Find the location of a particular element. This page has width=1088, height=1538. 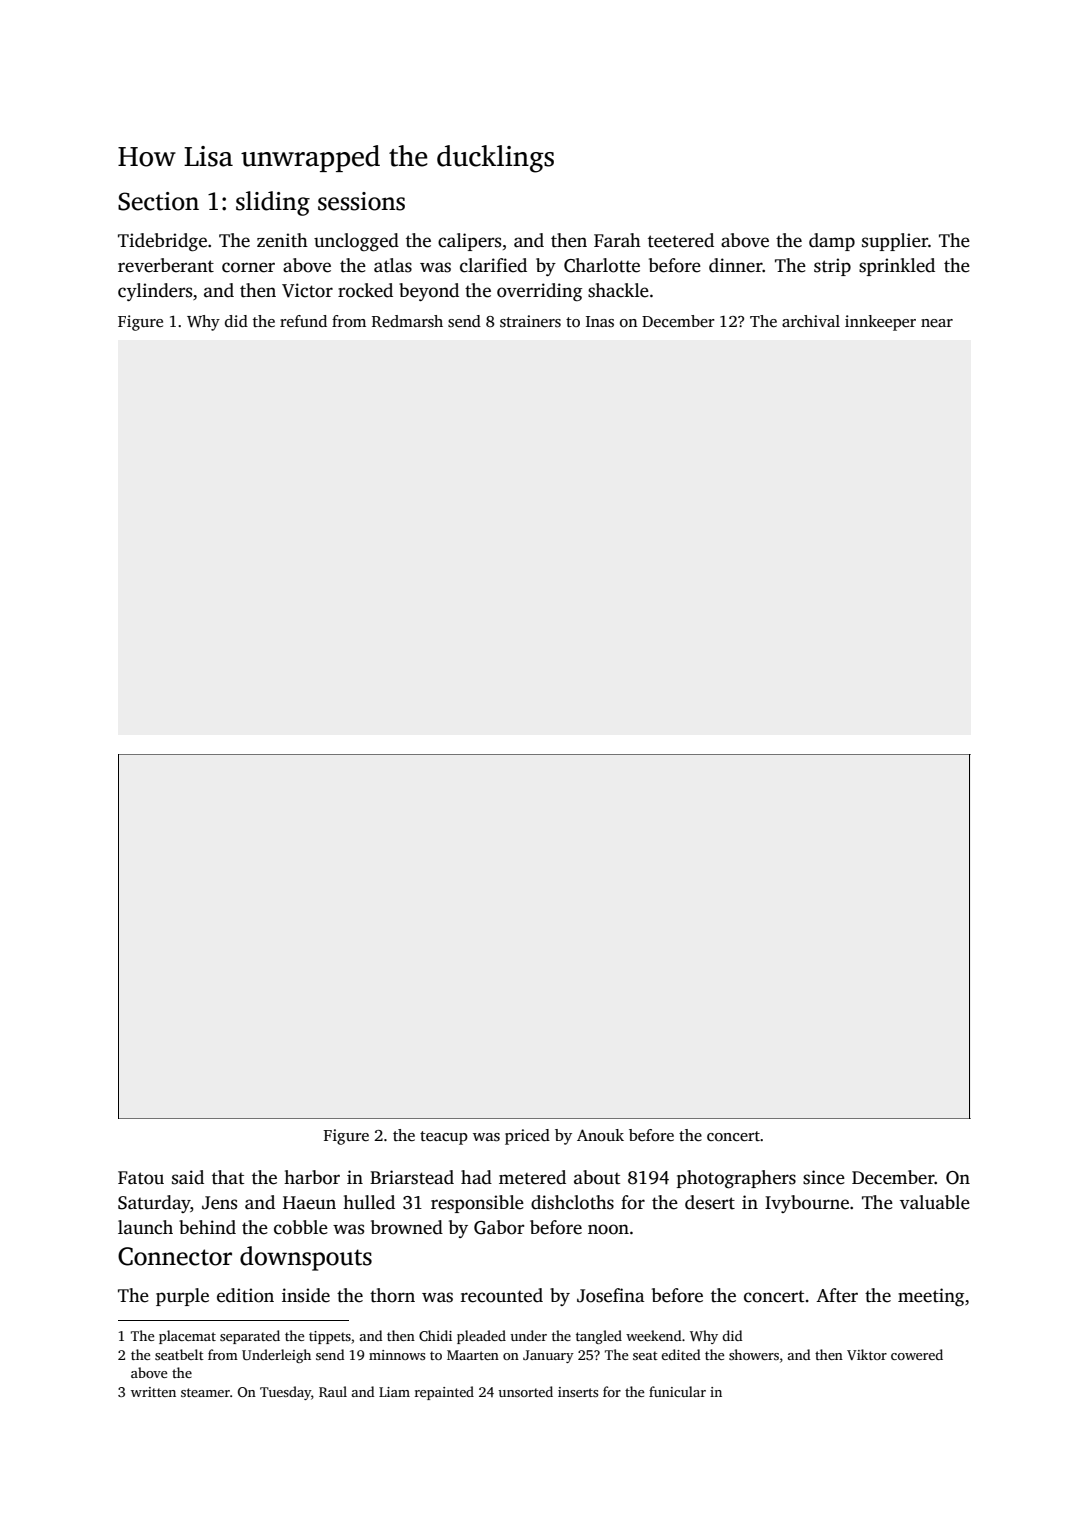

strainers is located at coordinates (530, 321).
